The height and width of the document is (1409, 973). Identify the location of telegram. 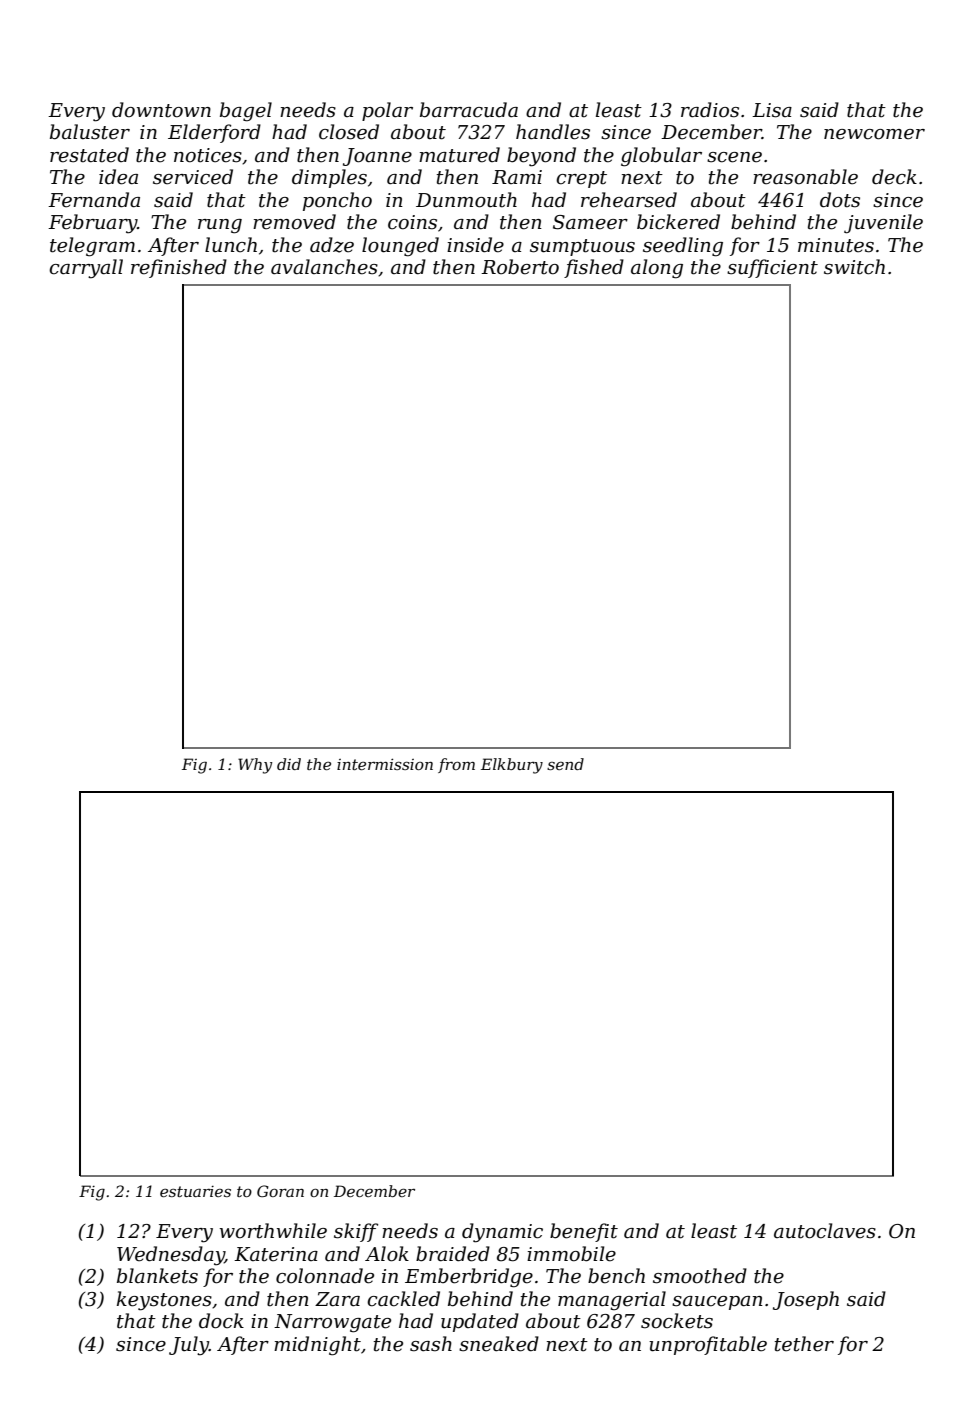
(92, 247).
